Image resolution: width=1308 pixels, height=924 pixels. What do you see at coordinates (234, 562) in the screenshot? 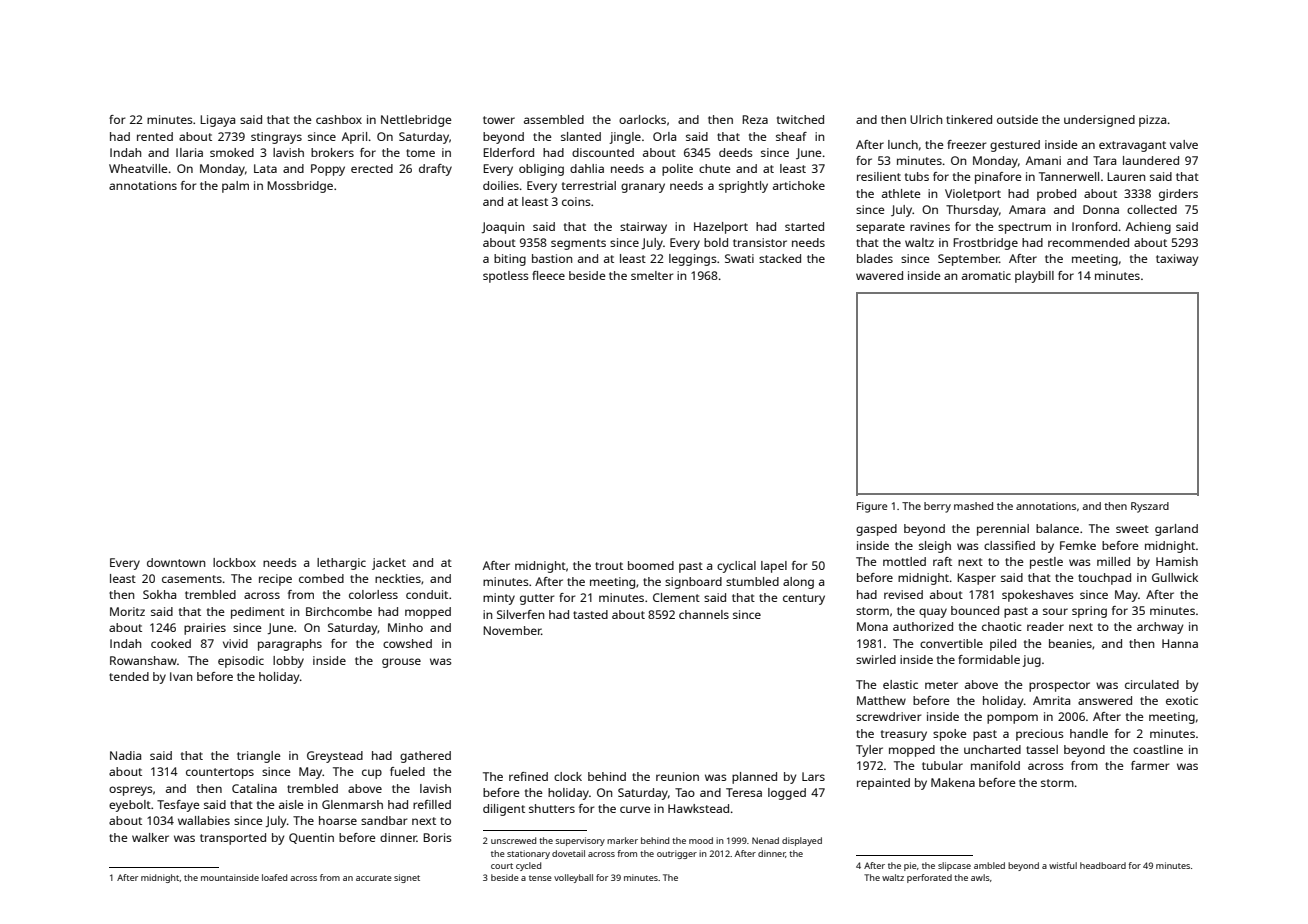
I see `lockbox` at bounding box center [234, 562].
